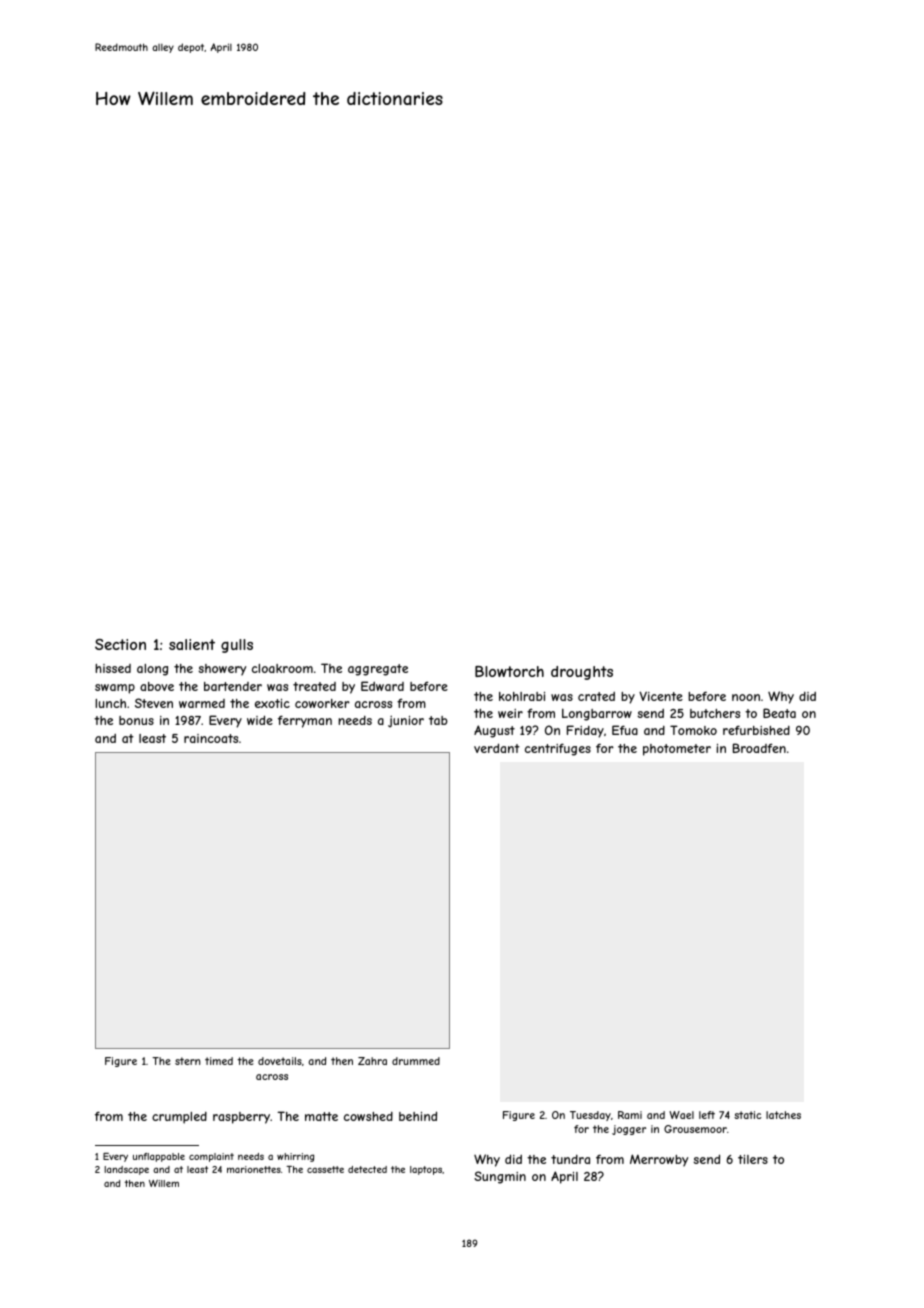  What do you see at coordinates (659, 1160) in the image?
I see `Merrowby` at bounding box center [659, 1160].
